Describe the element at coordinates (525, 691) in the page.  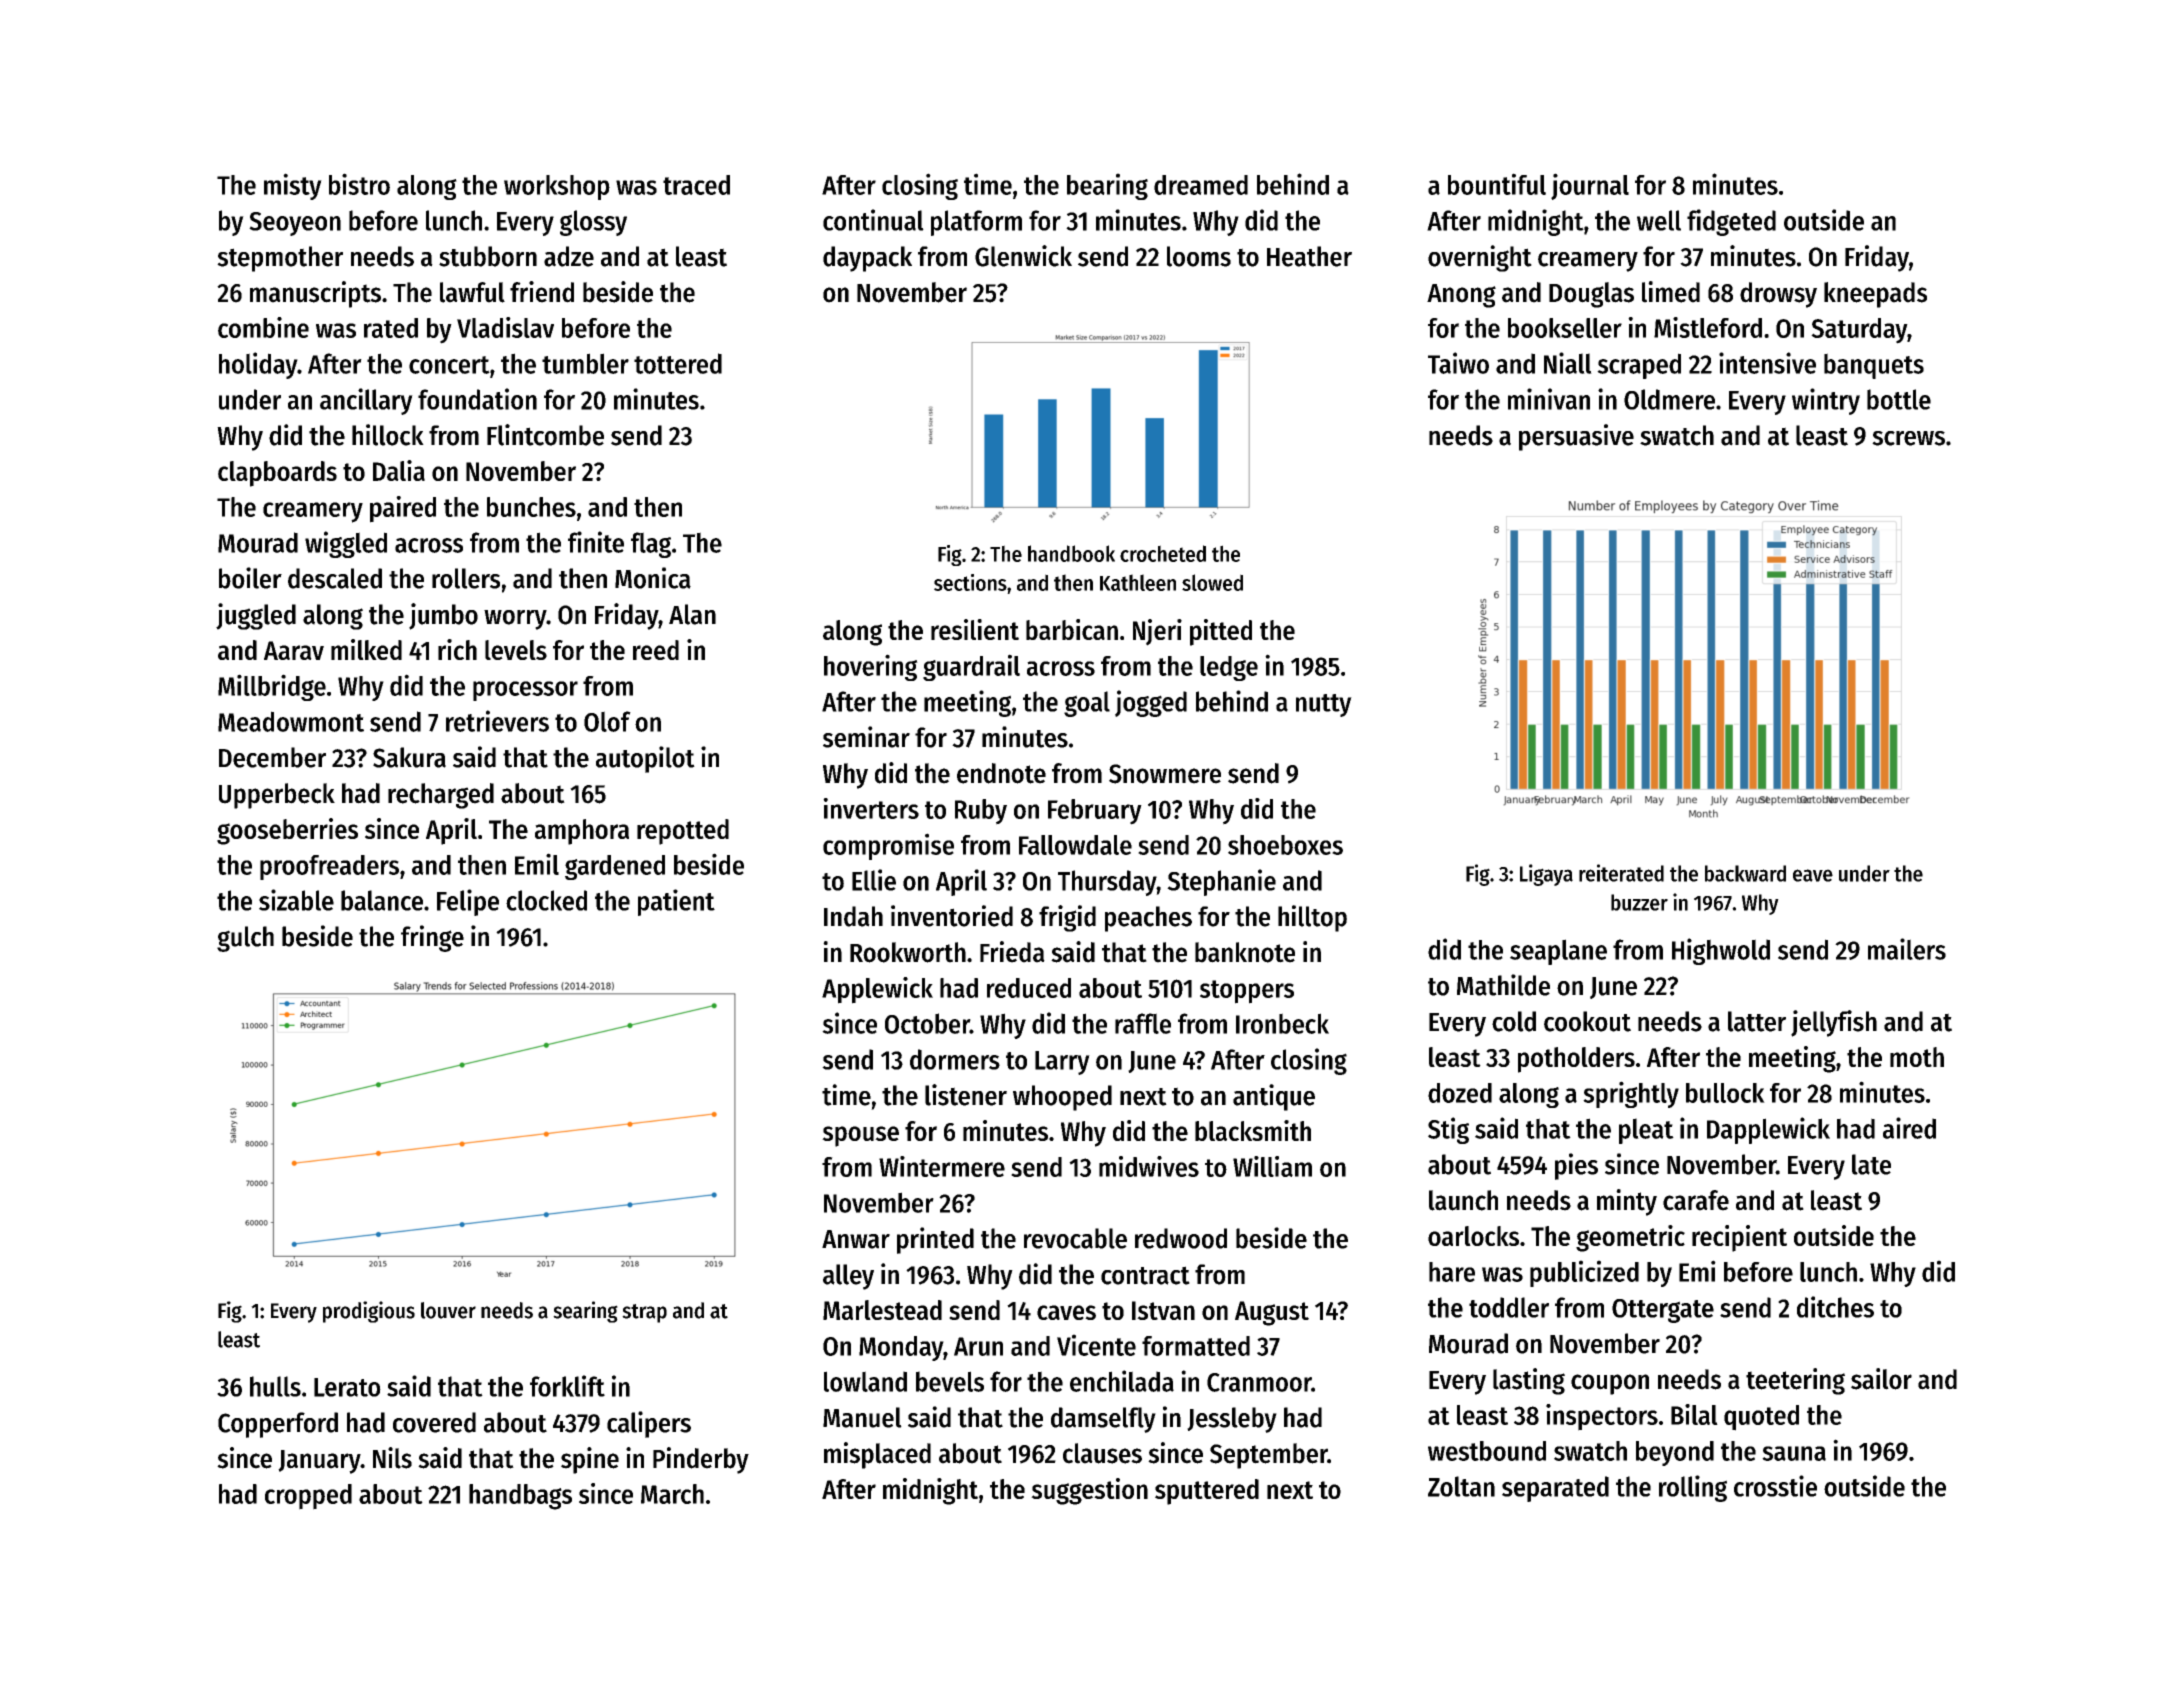
I see `processor` at that location.
